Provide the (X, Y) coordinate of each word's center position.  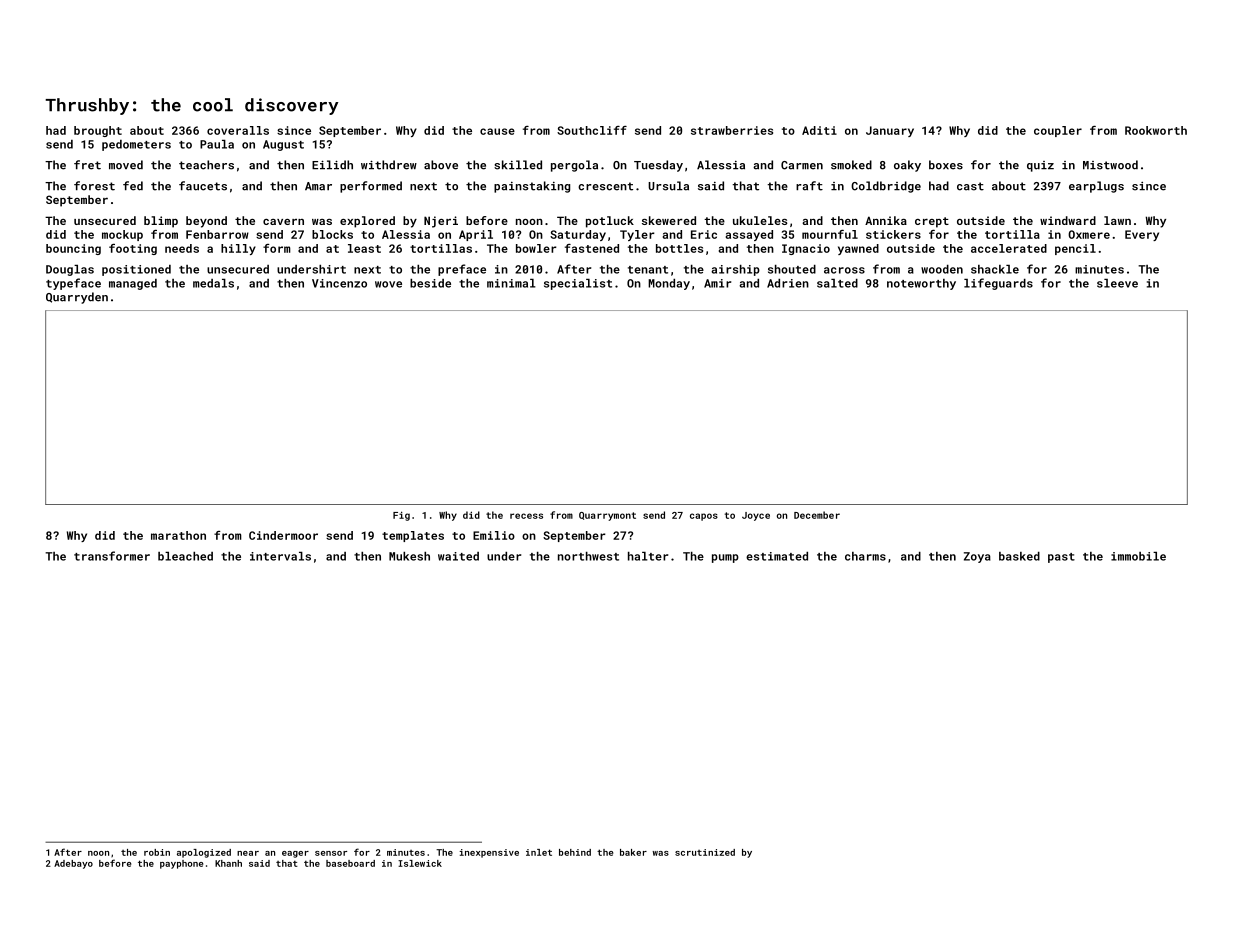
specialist (578, 284)
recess (526, 516)
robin (157, 852)
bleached (185, 556)
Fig (401, 516)
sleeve (1117, 283)
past (1061, 558)
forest (94, 186)
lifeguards (998, 284)
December (817, 515)
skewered (669, 220)
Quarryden (77, 298)
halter (648, 556)
